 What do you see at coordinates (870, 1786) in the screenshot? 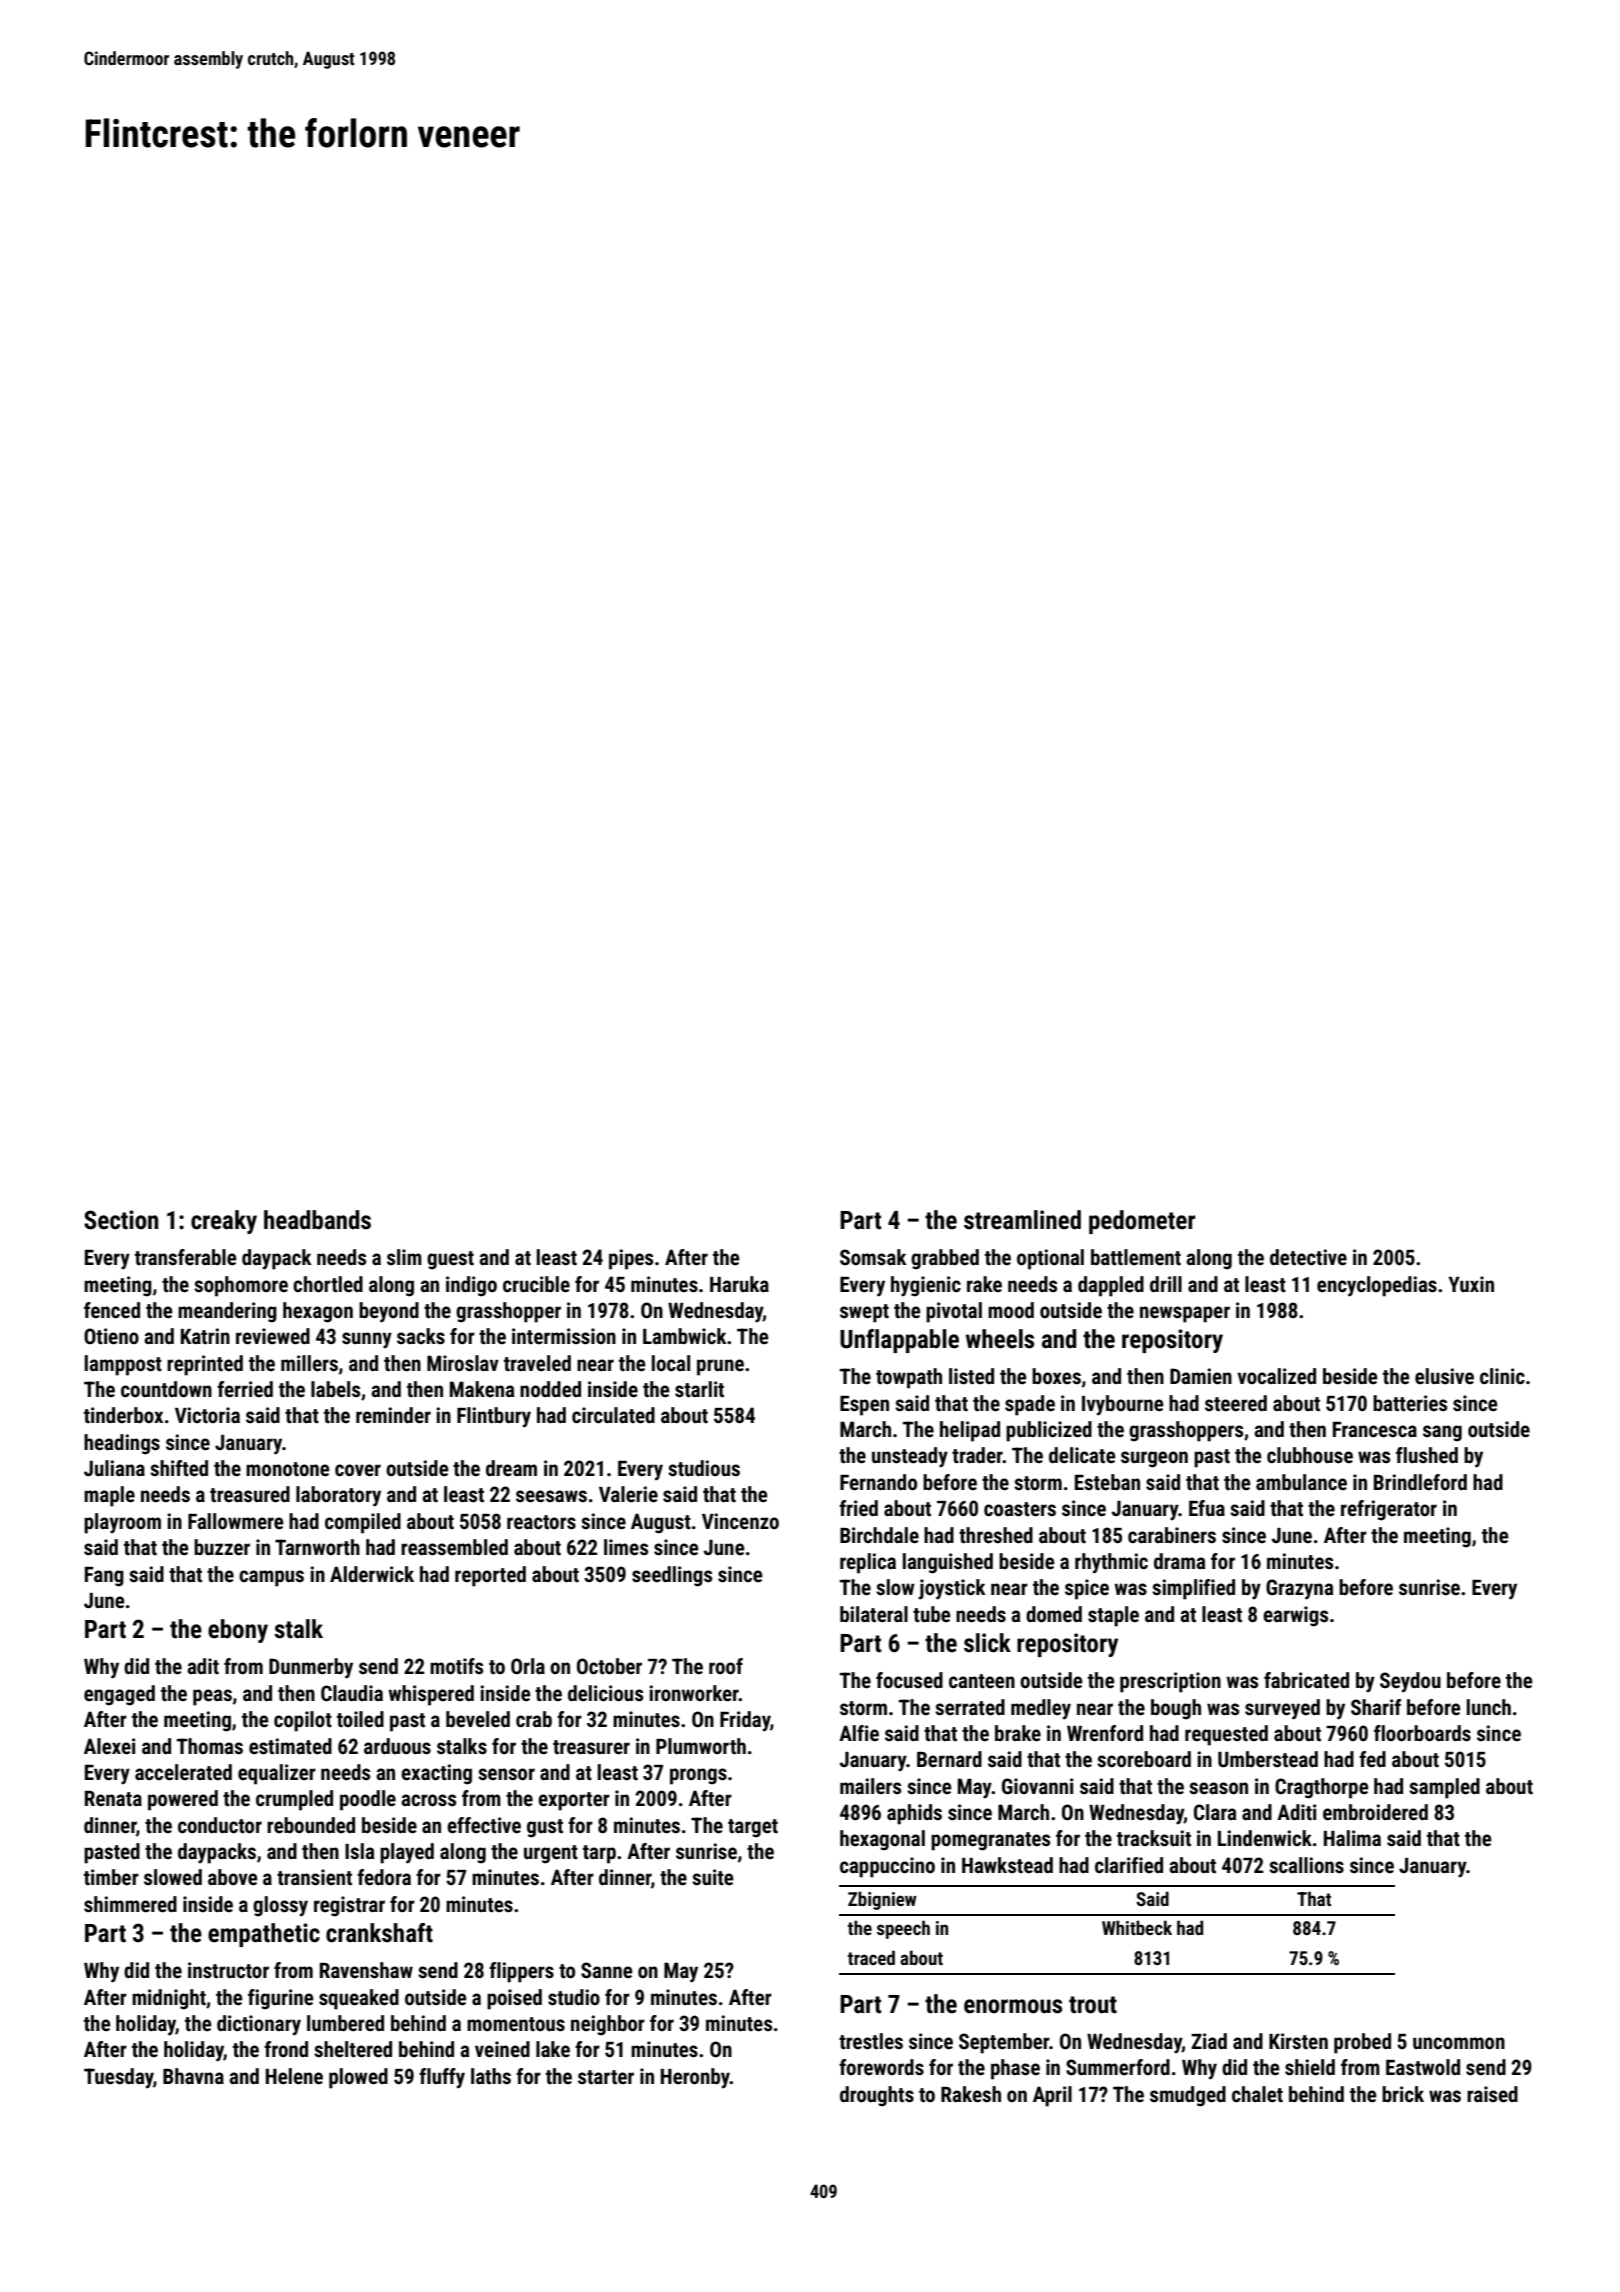
I see `mailers` at bounding box center [870, 1786].
